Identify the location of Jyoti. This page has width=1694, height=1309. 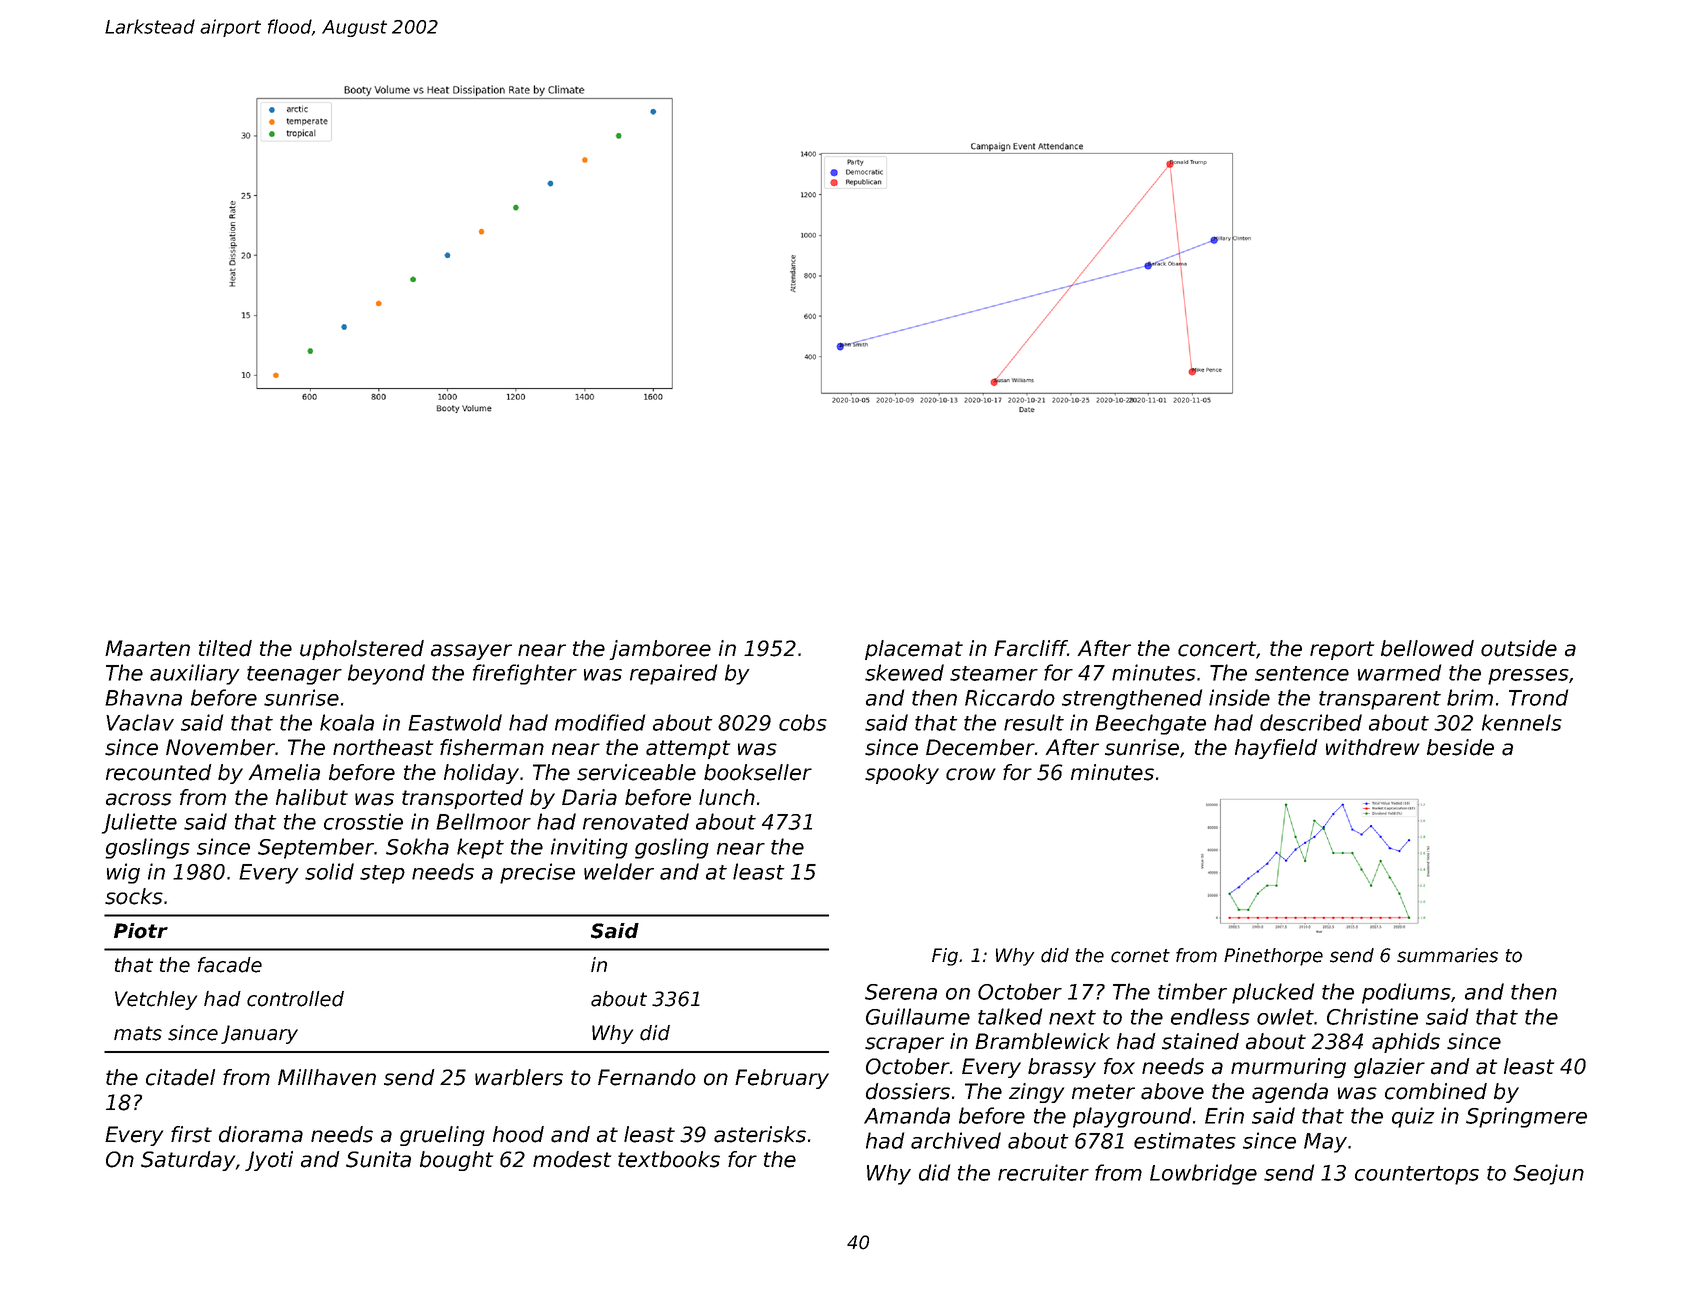
(269, 1161).
